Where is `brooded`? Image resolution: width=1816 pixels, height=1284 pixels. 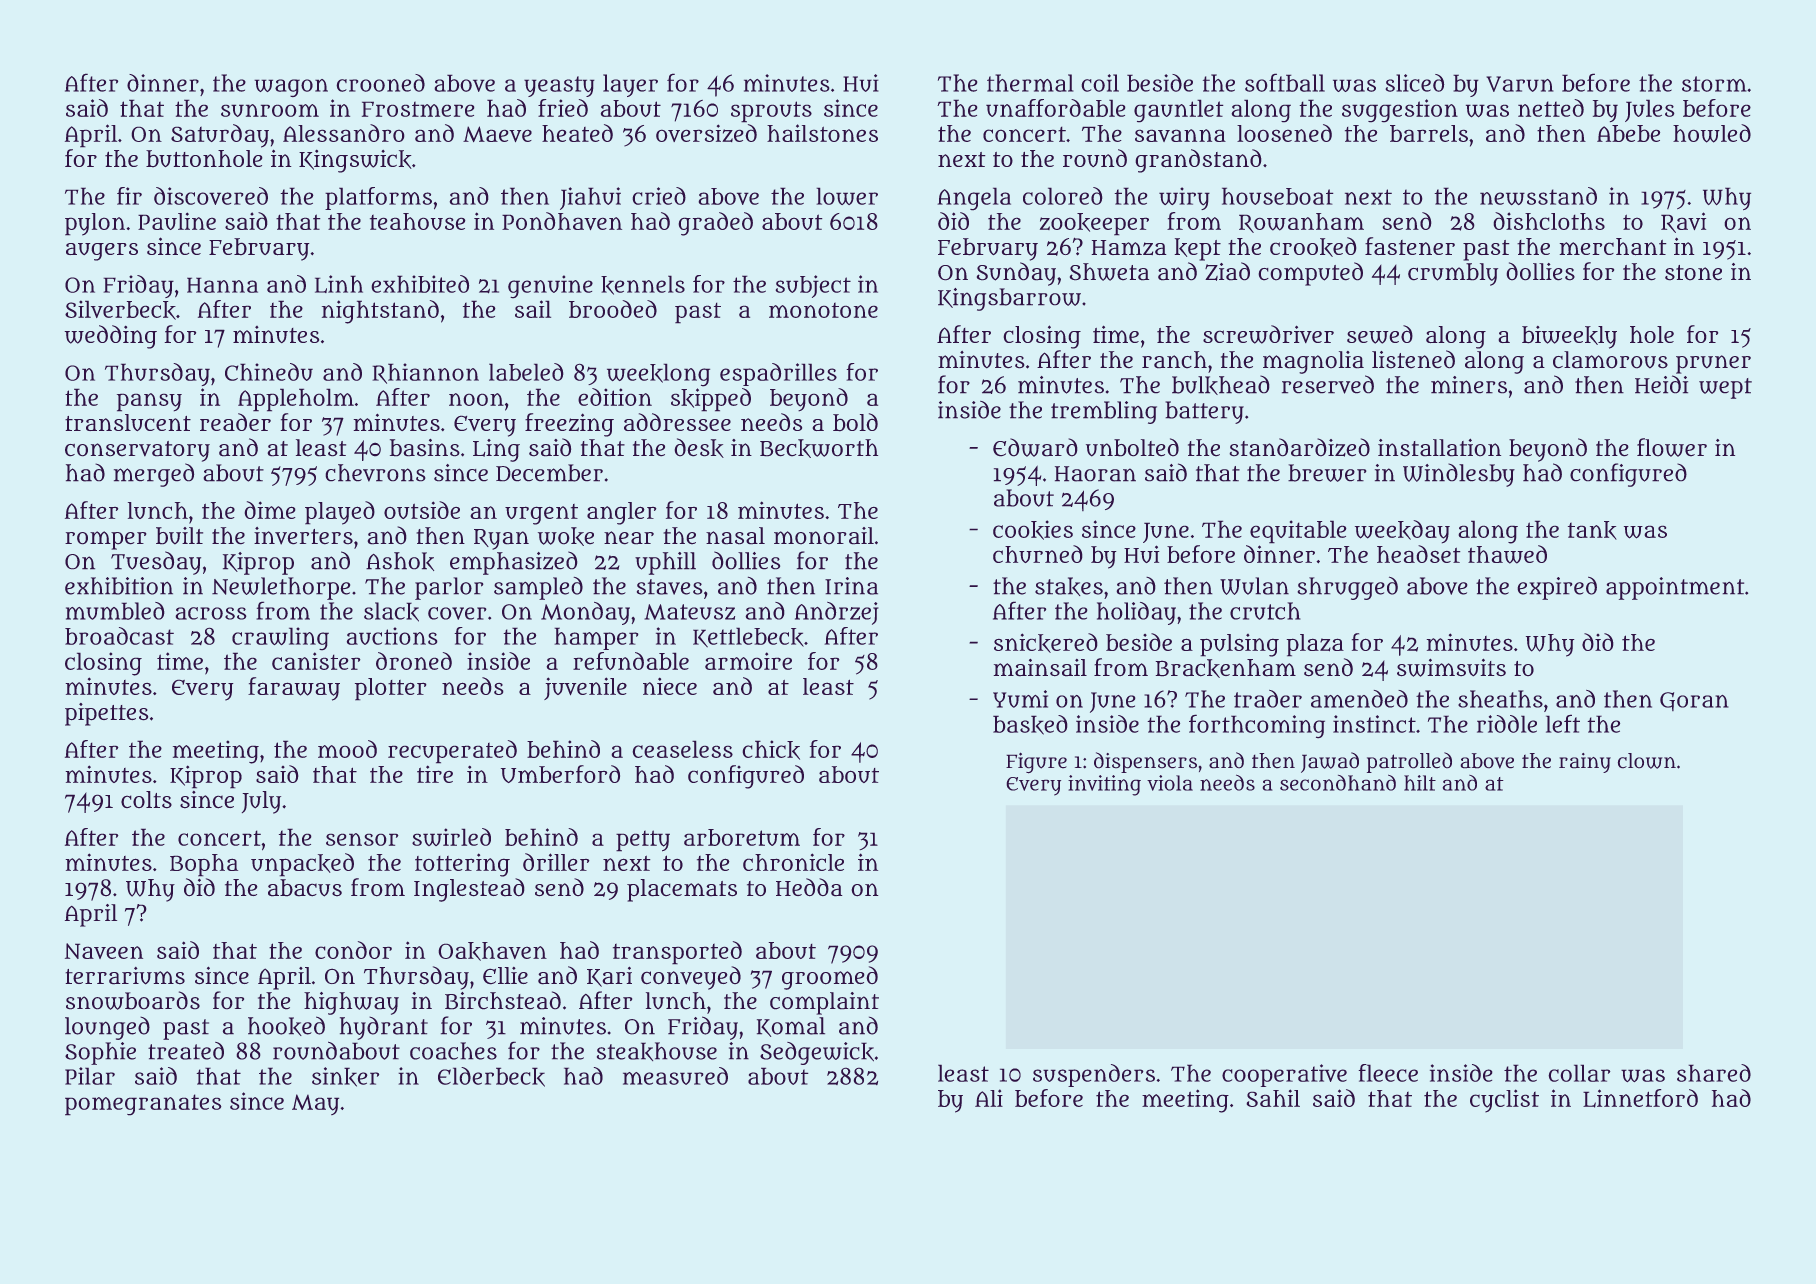
brooded is located at coordinates (613, 309).
